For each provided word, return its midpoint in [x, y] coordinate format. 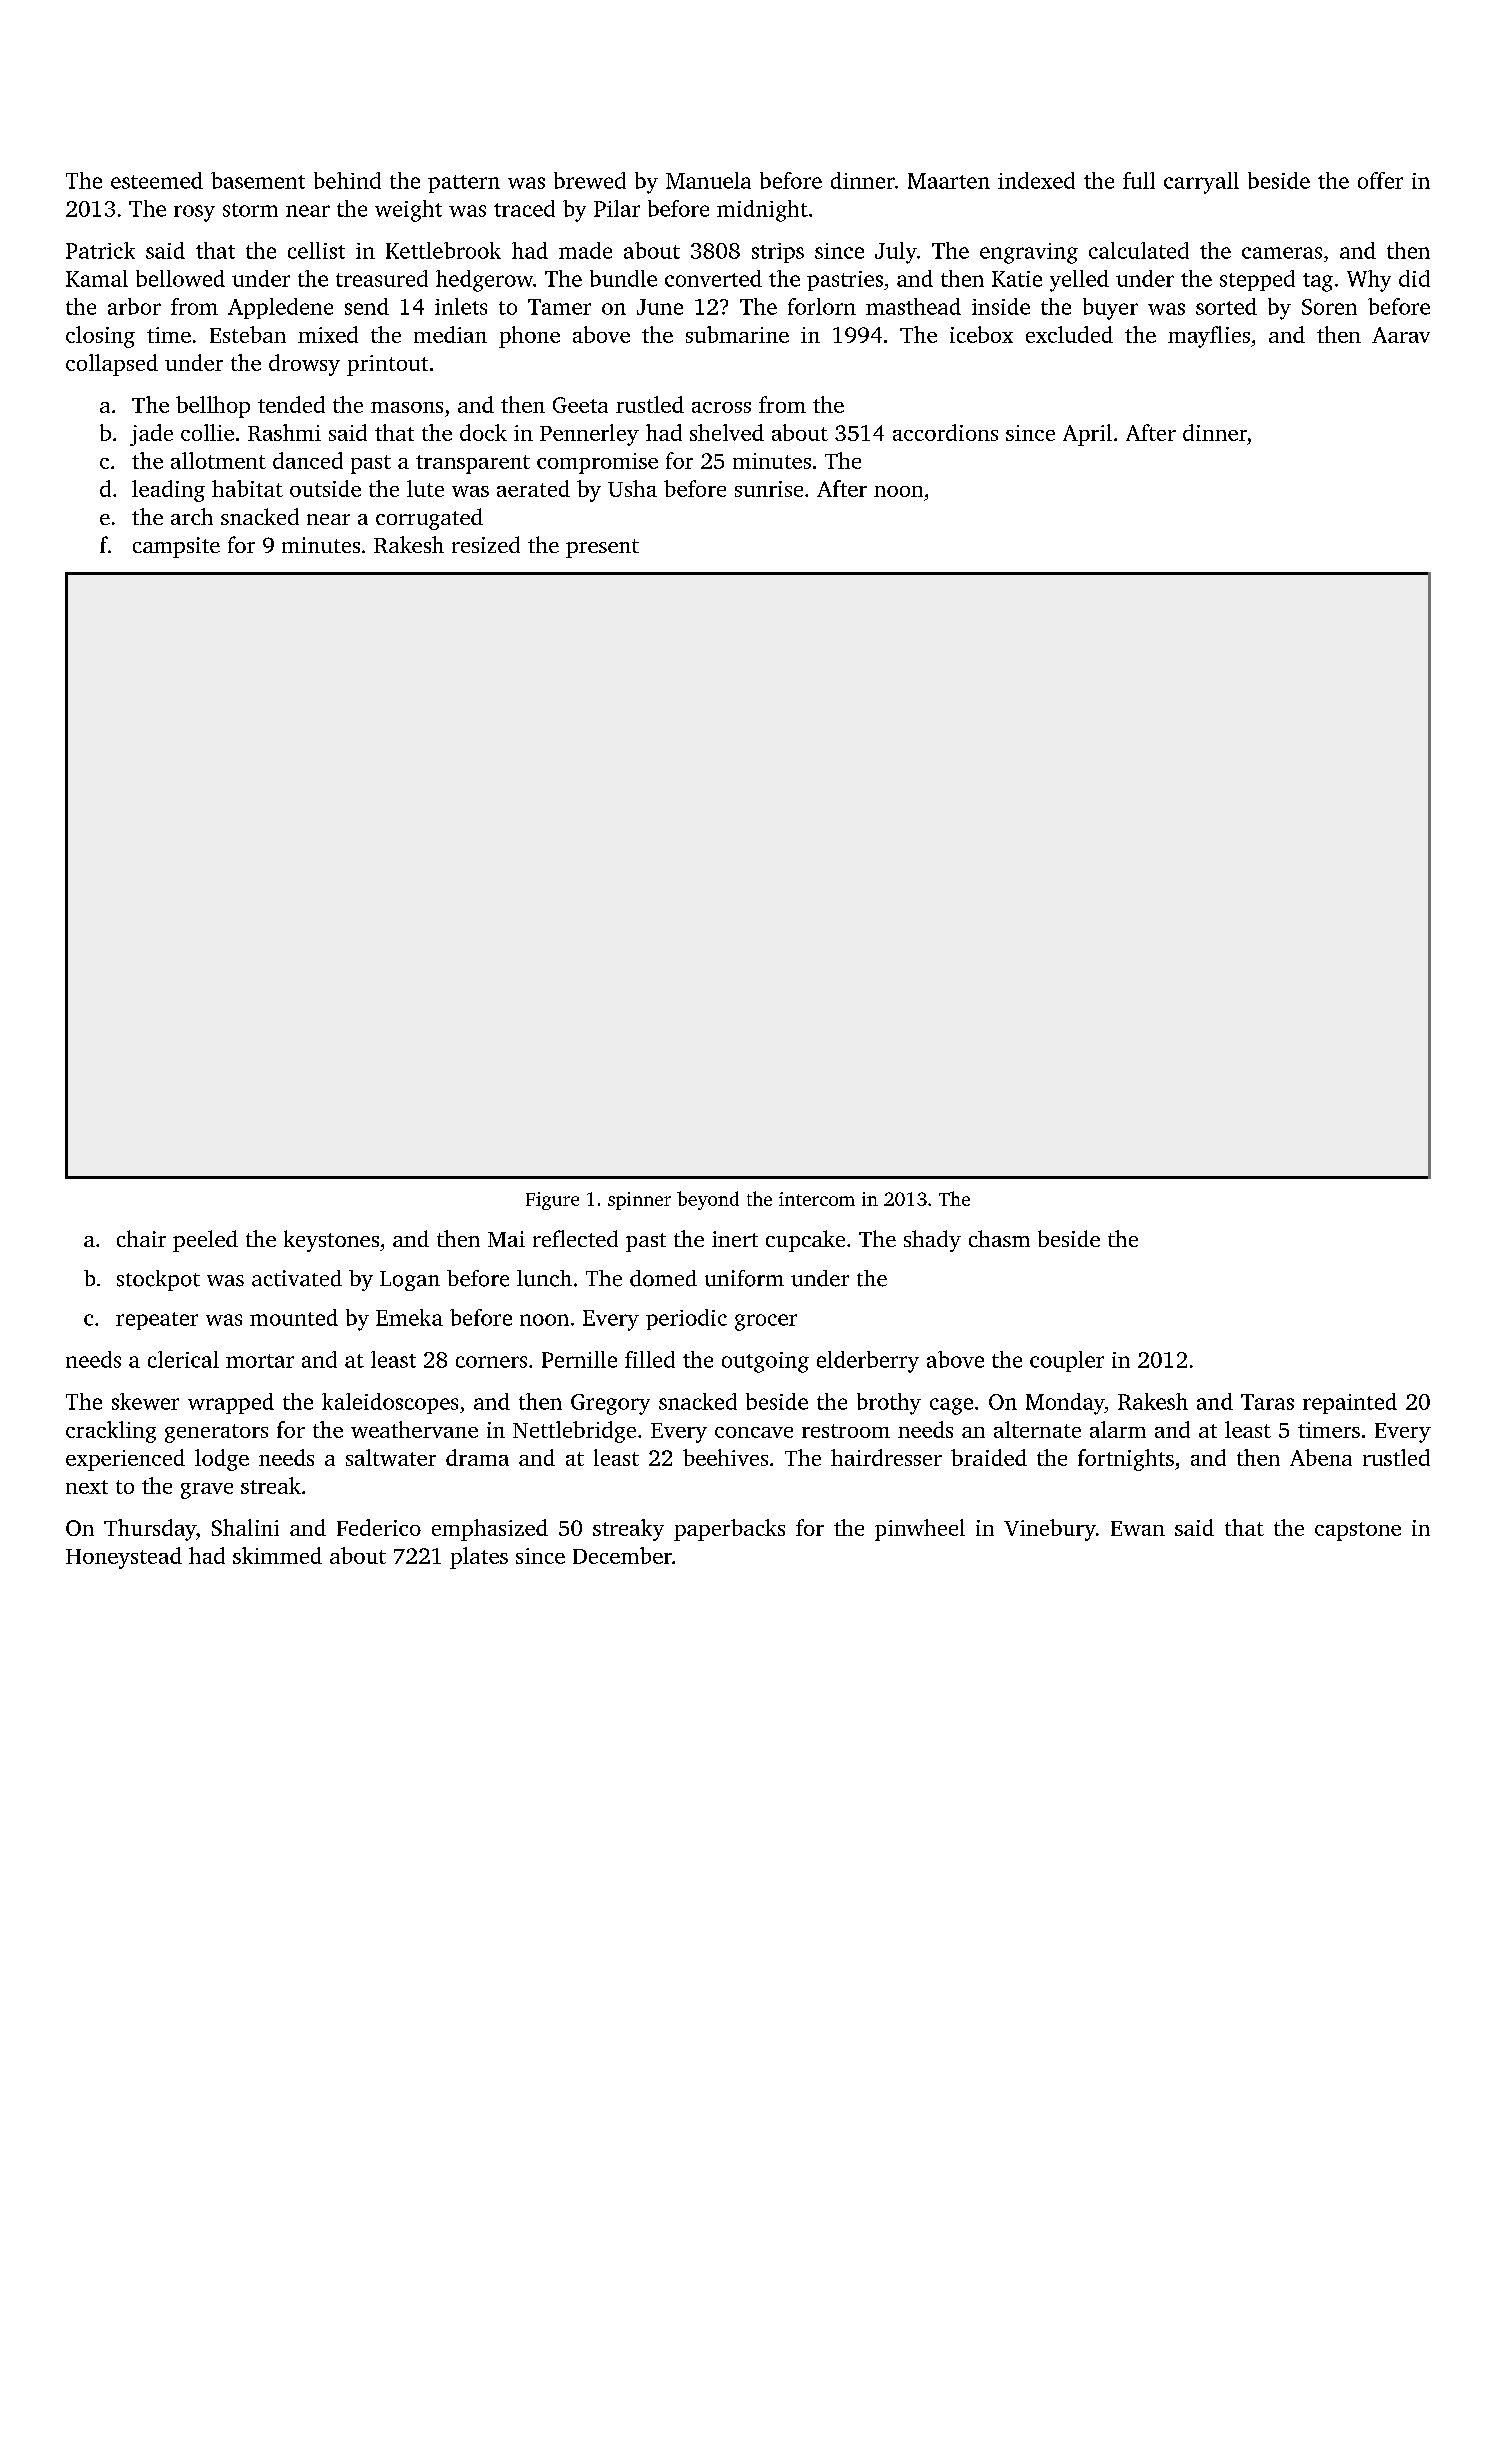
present [602, 548]
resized [486, 544]
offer [1380, 180]
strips [778, 253]
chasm [999, 1238]
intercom [817, 1199]
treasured [382, 278]
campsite [176, 547]
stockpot [158, 1280]
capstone [1358, 1531]
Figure [552, 1201]
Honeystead [124, 1558]
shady [932, 1241]
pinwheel [920, 1530]
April [1087, 435]
